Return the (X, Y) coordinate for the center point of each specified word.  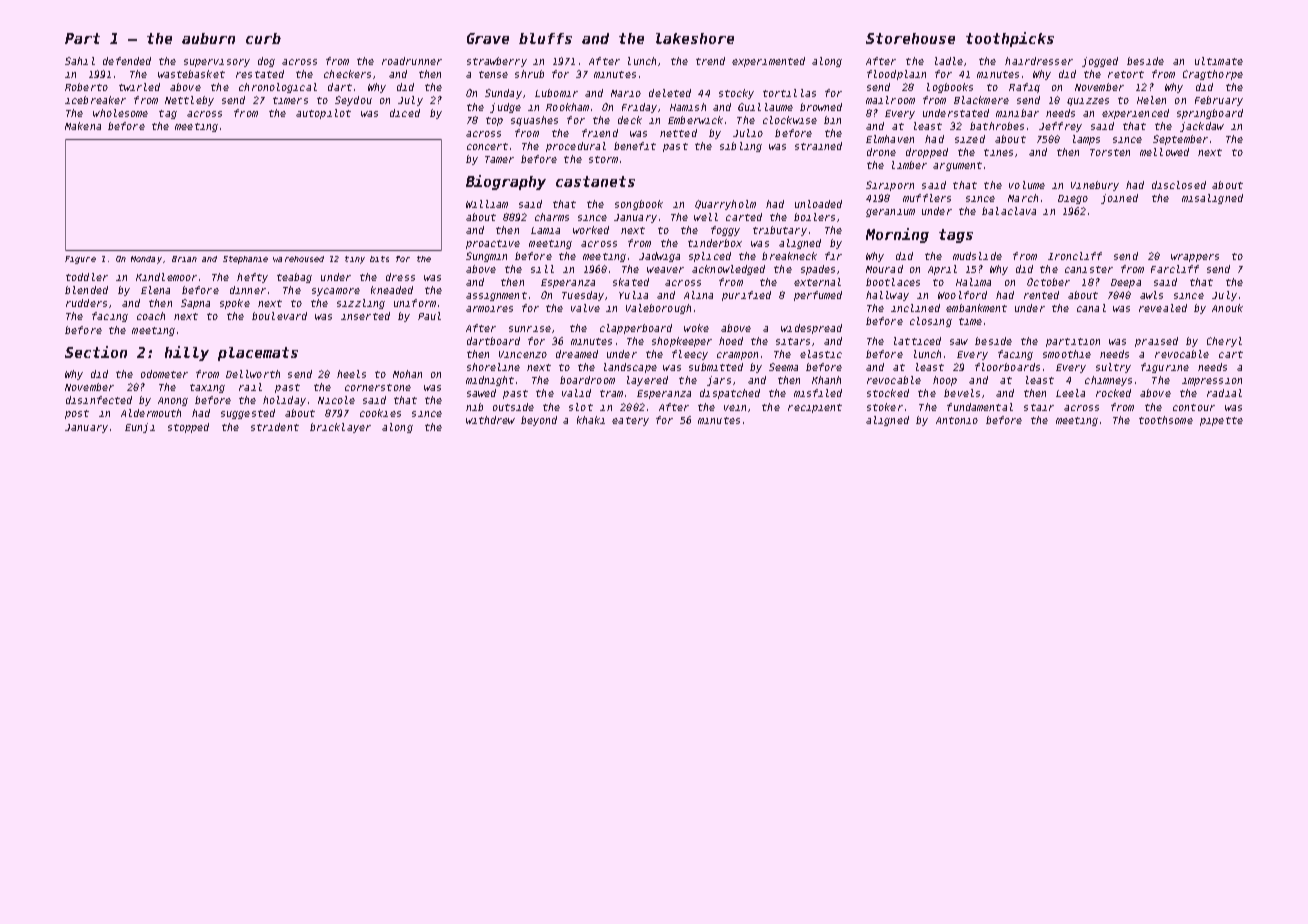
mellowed (1164, 152)
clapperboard (636, 329)
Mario (626, 93)
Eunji (140, 428)
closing (931, 322)
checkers (347, 74)
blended (86, 290)
